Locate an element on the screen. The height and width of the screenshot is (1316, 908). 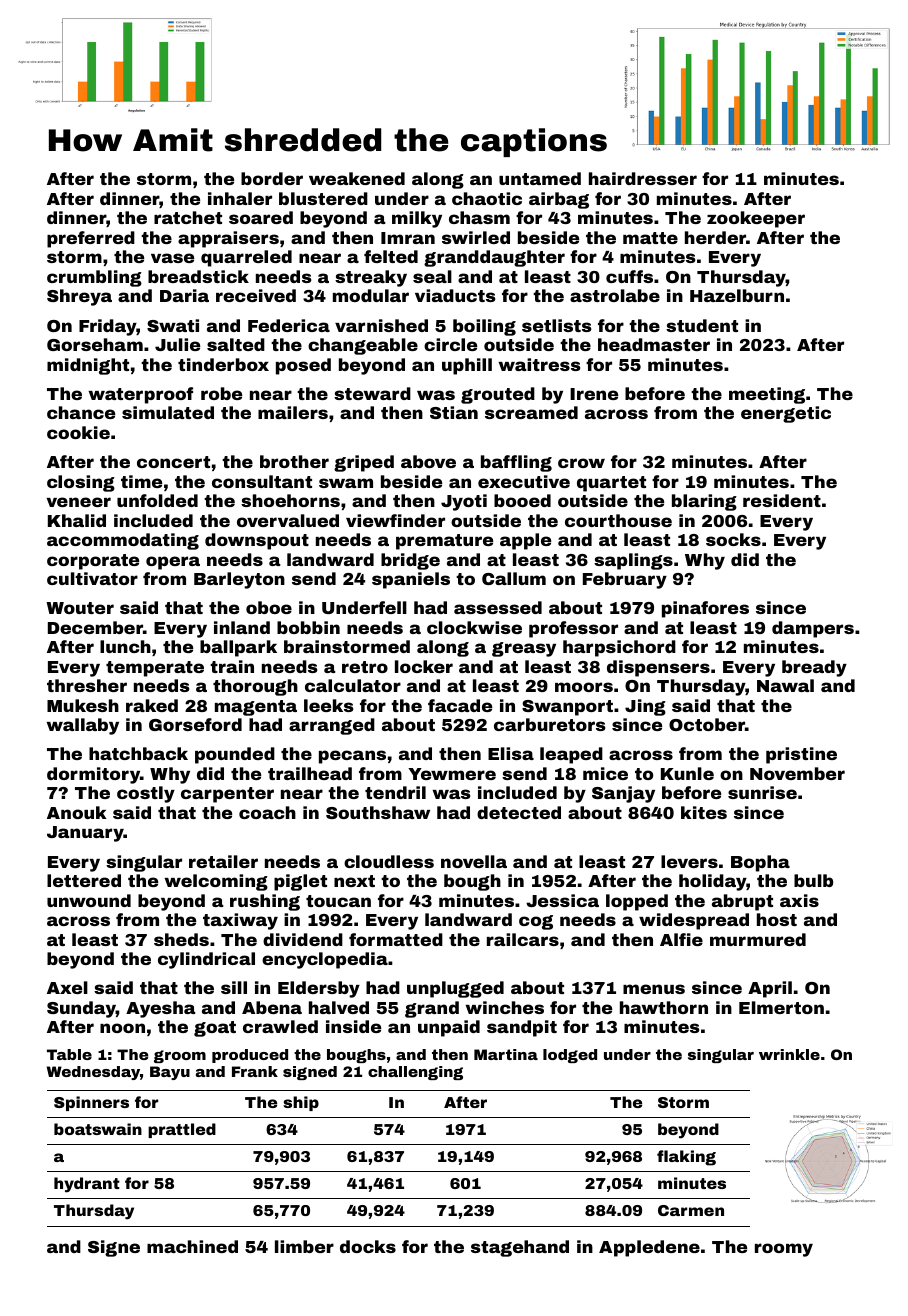
locker is located at coordinates (424, 666).
